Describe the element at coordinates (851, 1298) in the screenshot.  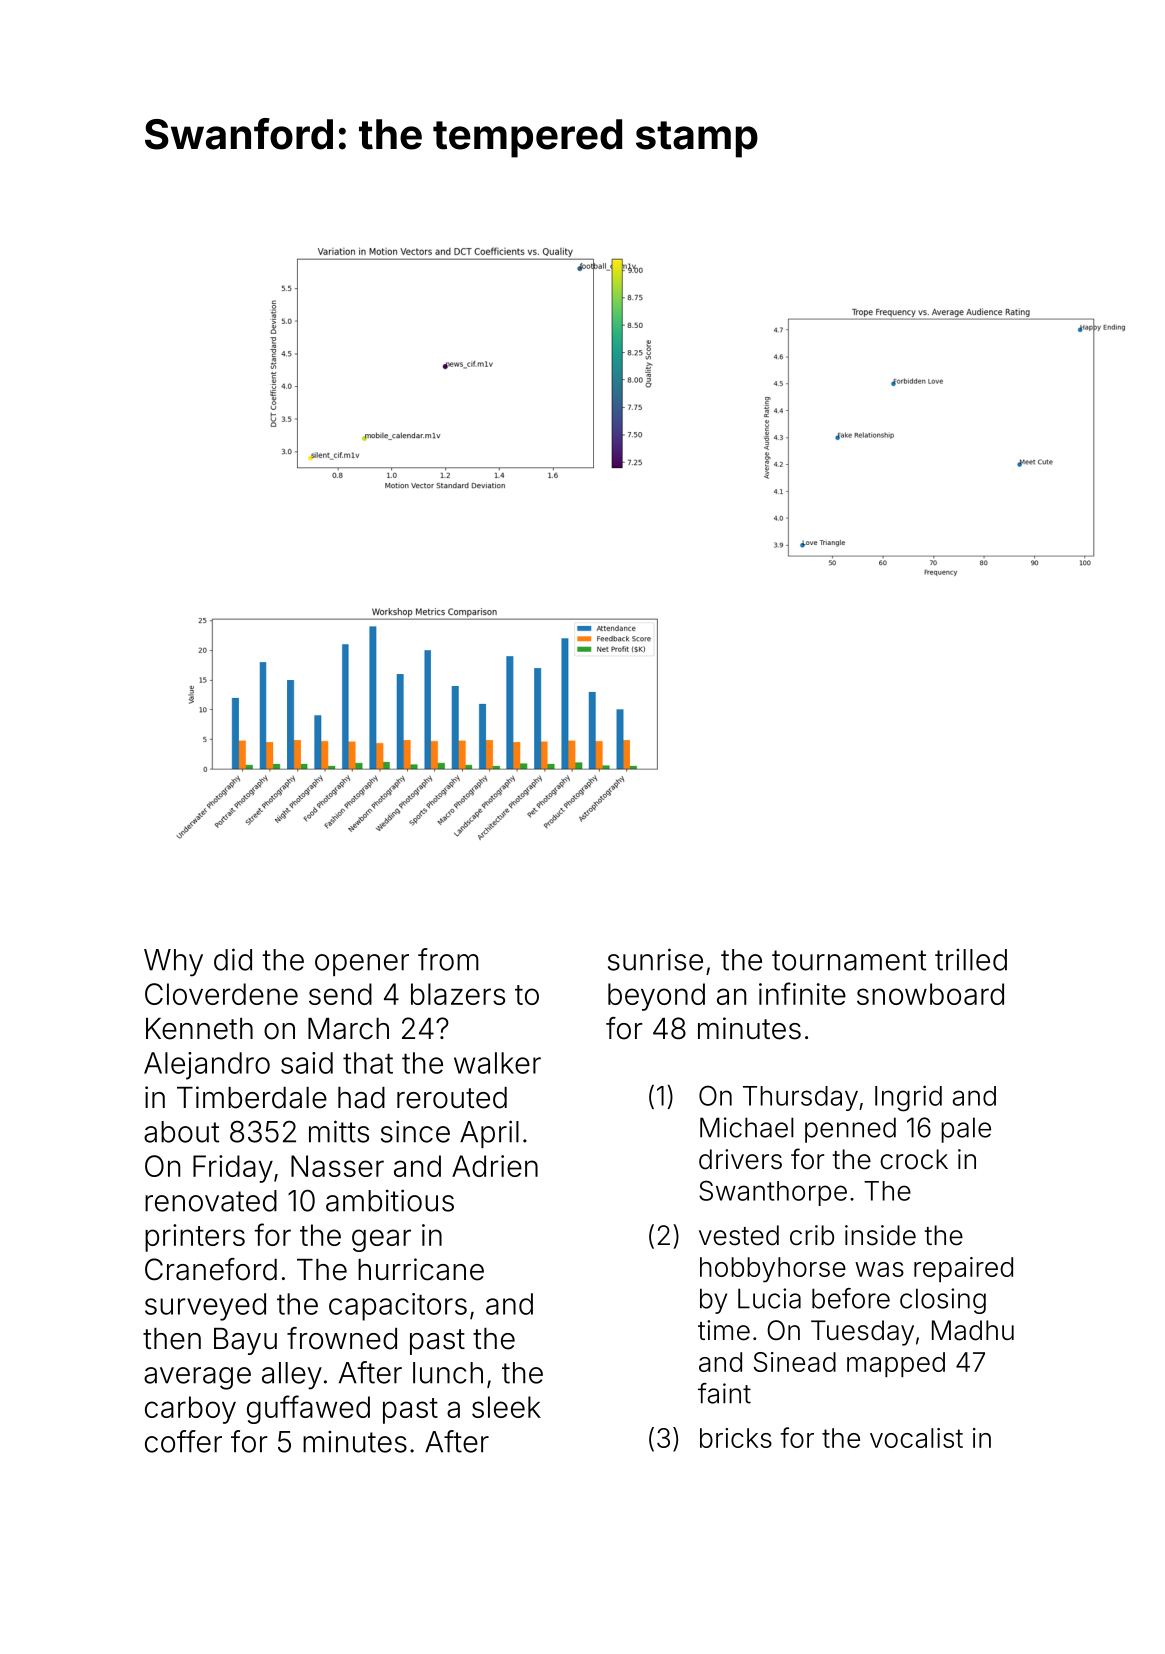
I see `before` at that location.
